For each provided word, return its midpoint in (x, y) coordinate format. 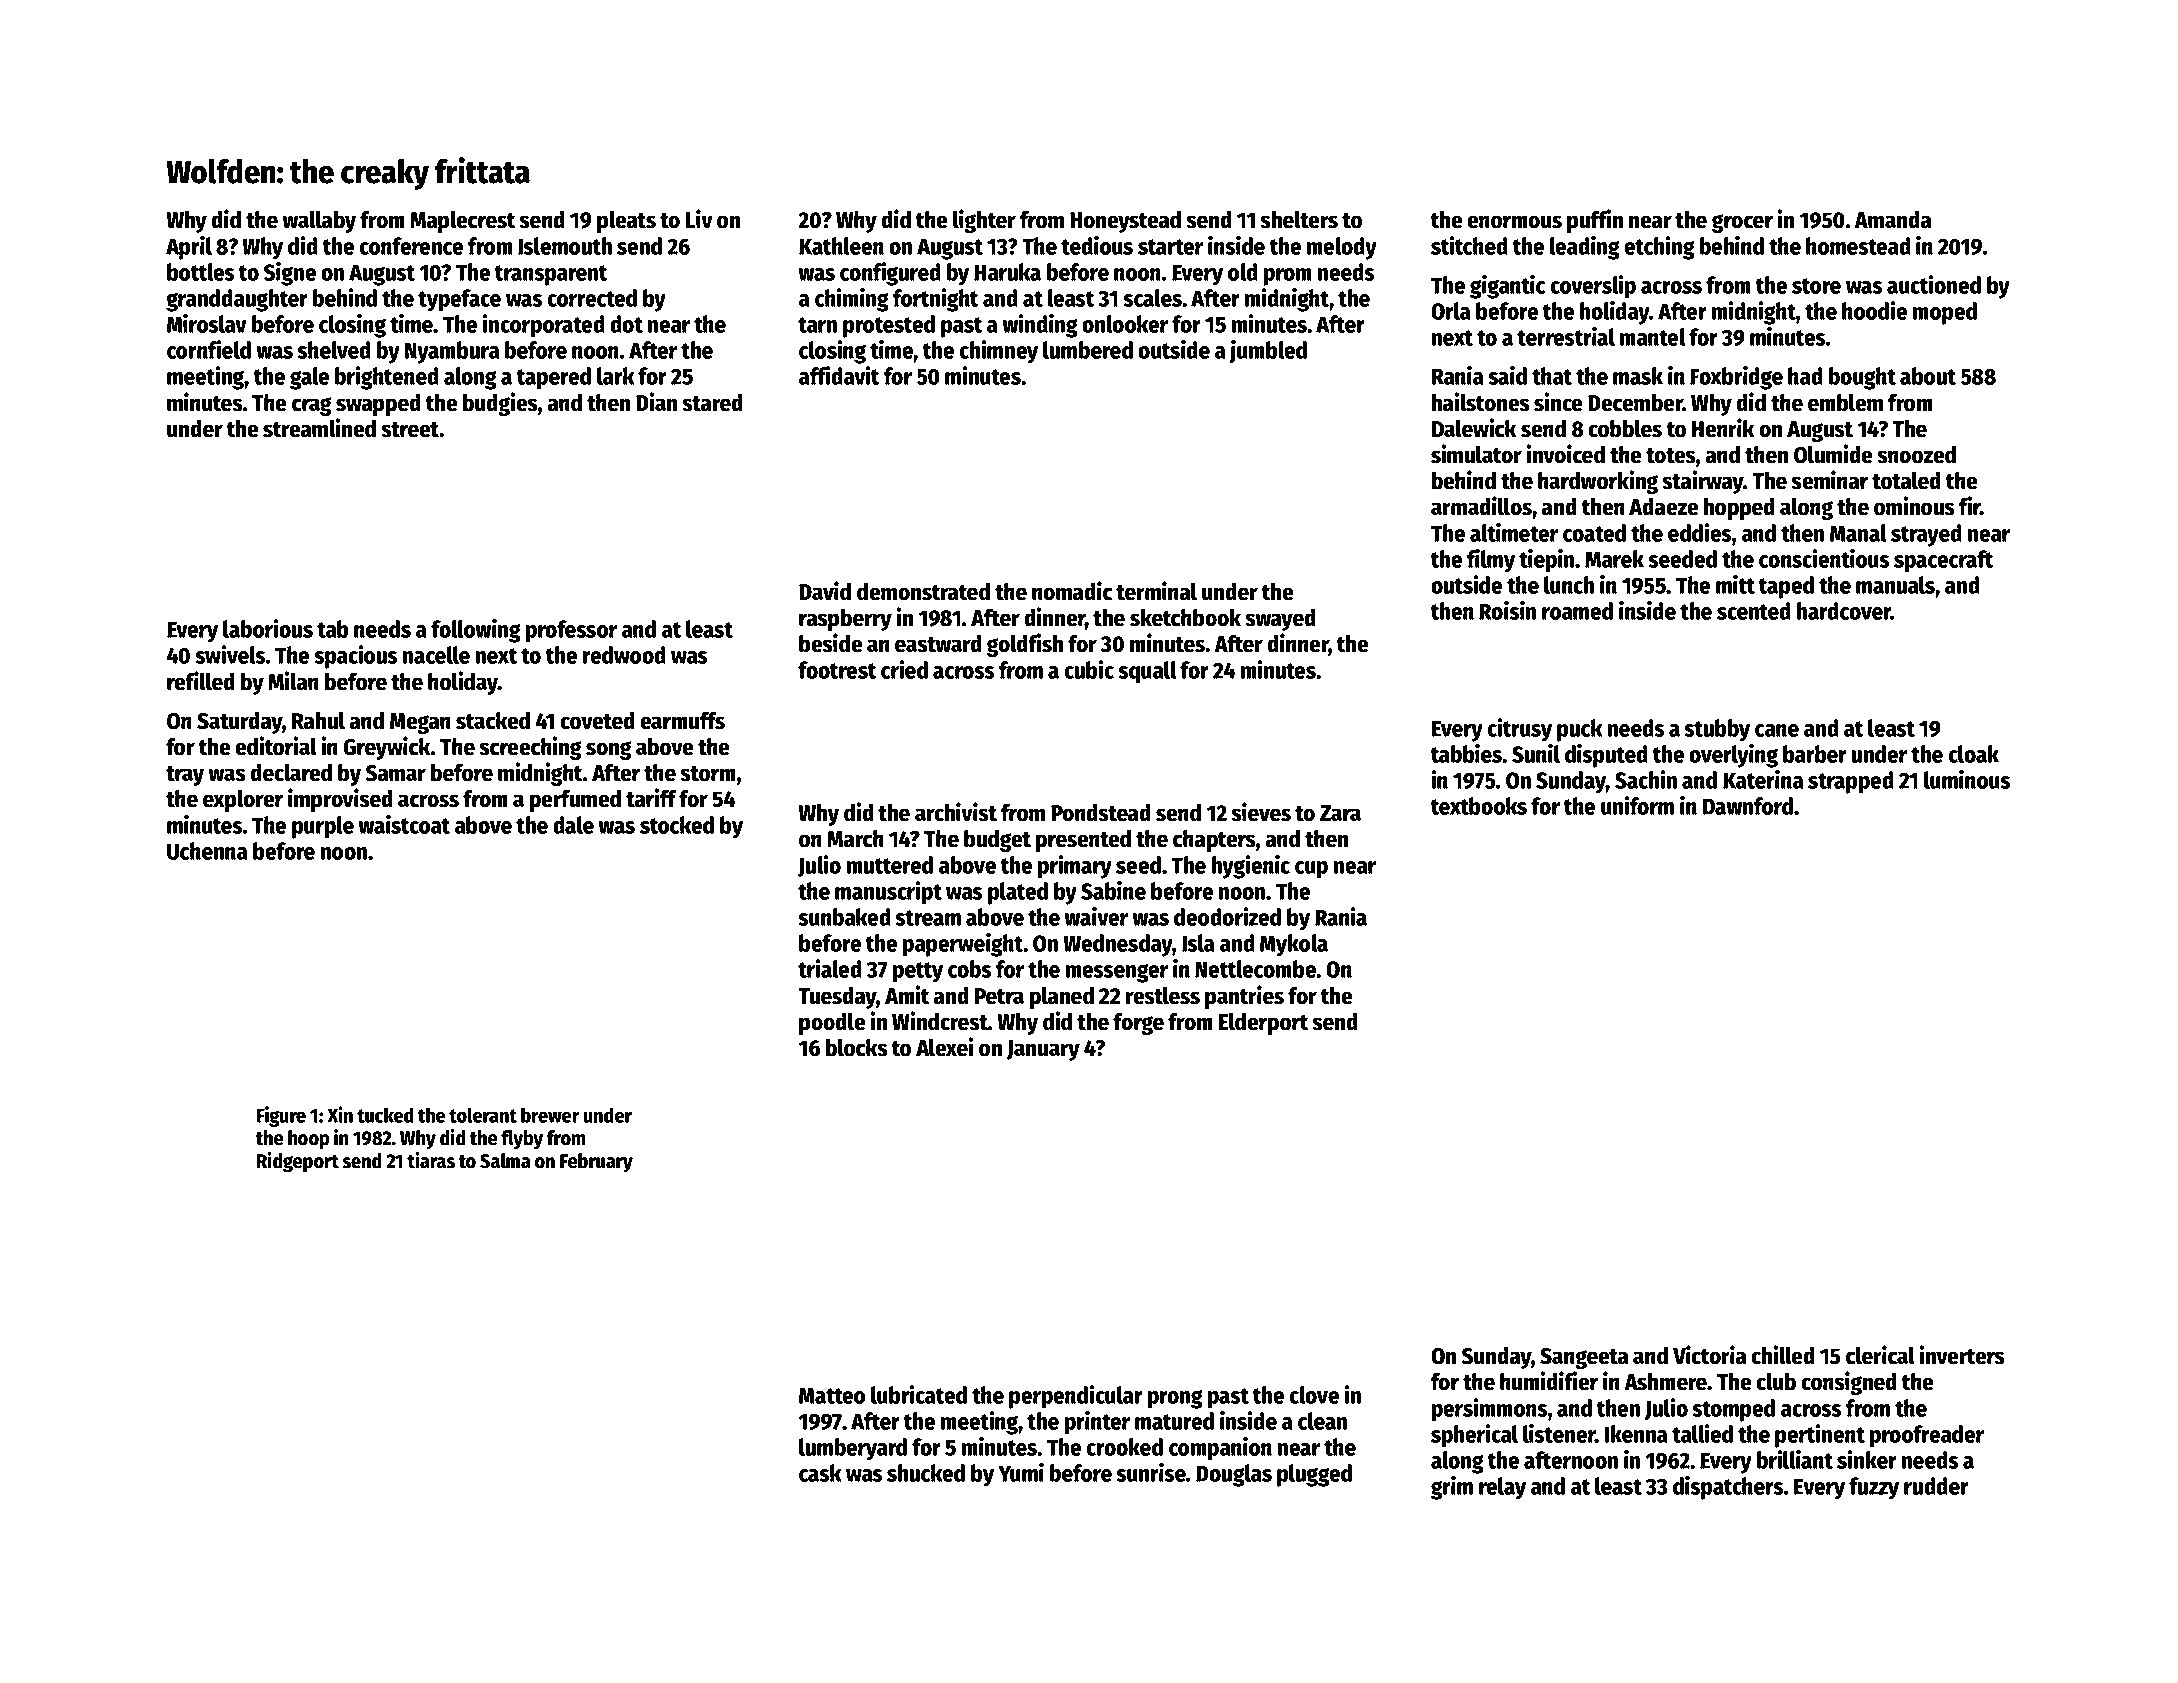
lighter (984, 221)
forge (1138, 1023)
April (189, 248)
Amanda (1893, 220)
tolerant (483, 1115)
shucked (926, 1473)
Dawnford (1748, 806)
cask (820, 1473)
